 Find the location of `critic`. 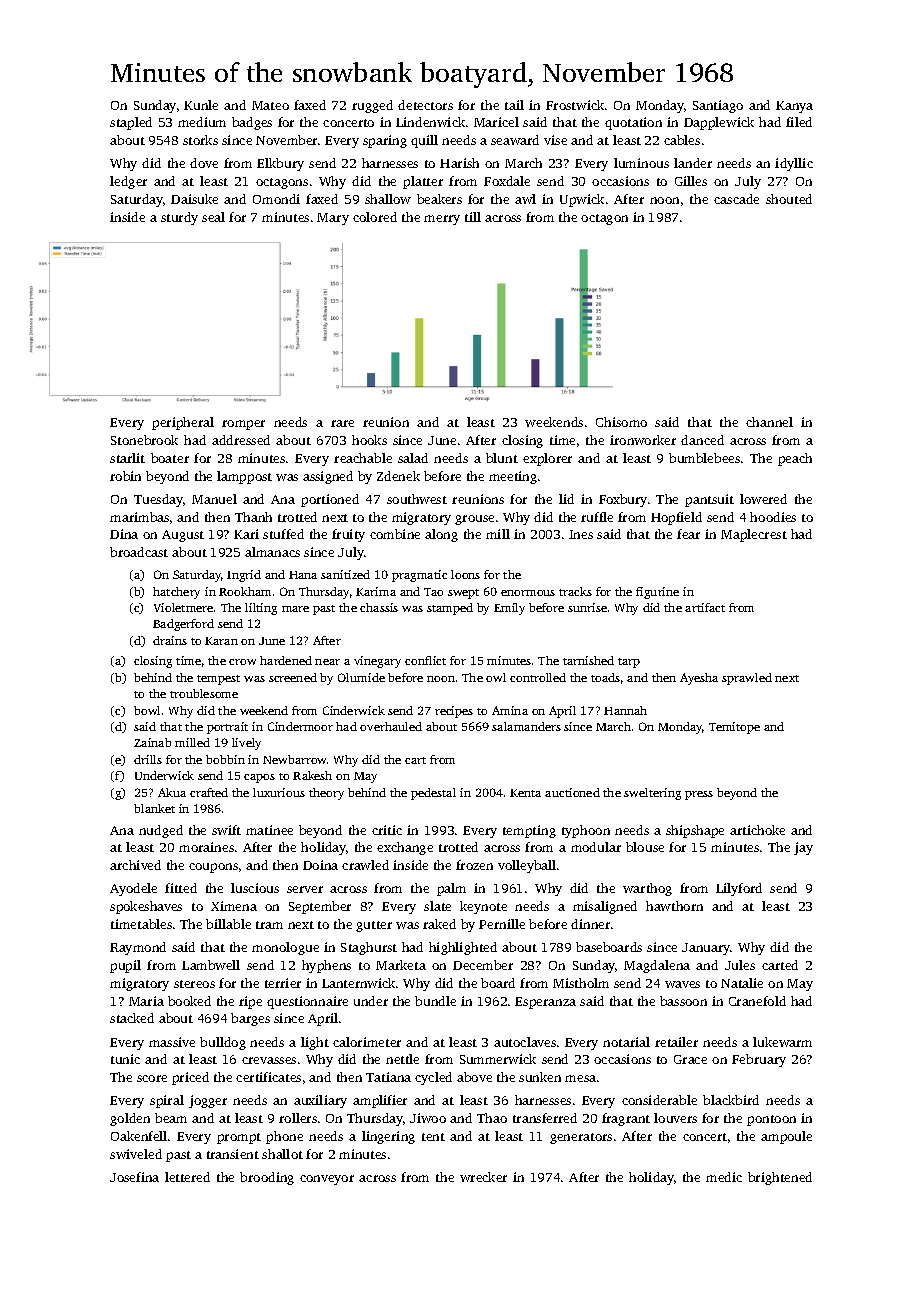

critic is located at coordinates (387, 830).
